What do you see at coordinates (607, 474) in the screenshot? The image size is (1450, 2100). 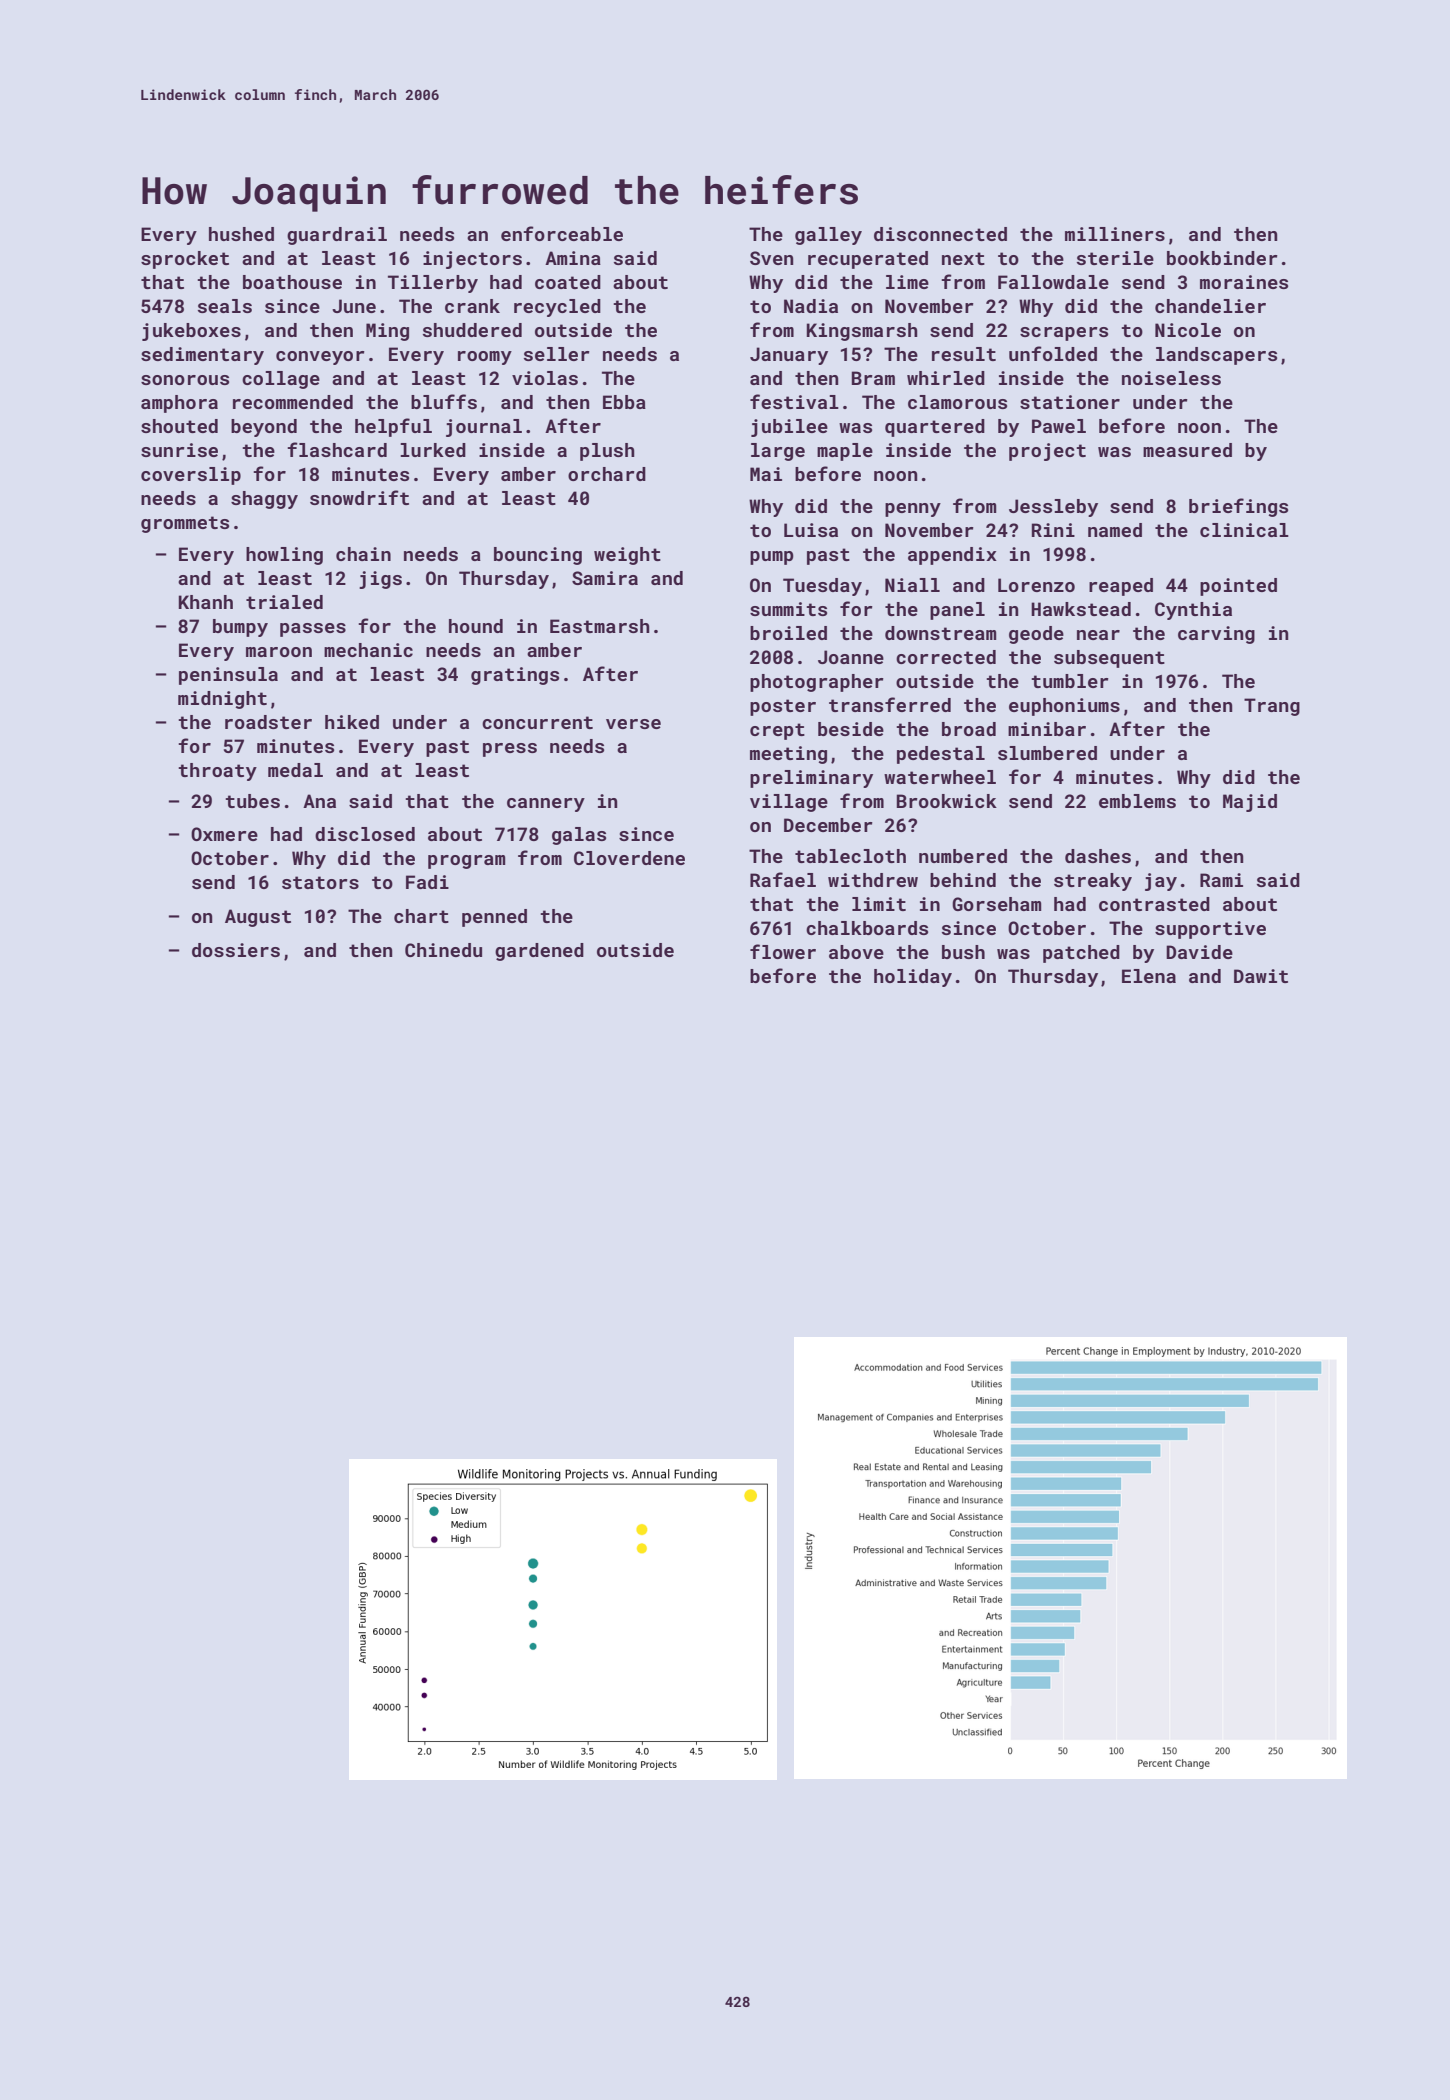 I see `orchard` at bounding box center [607, 474].
